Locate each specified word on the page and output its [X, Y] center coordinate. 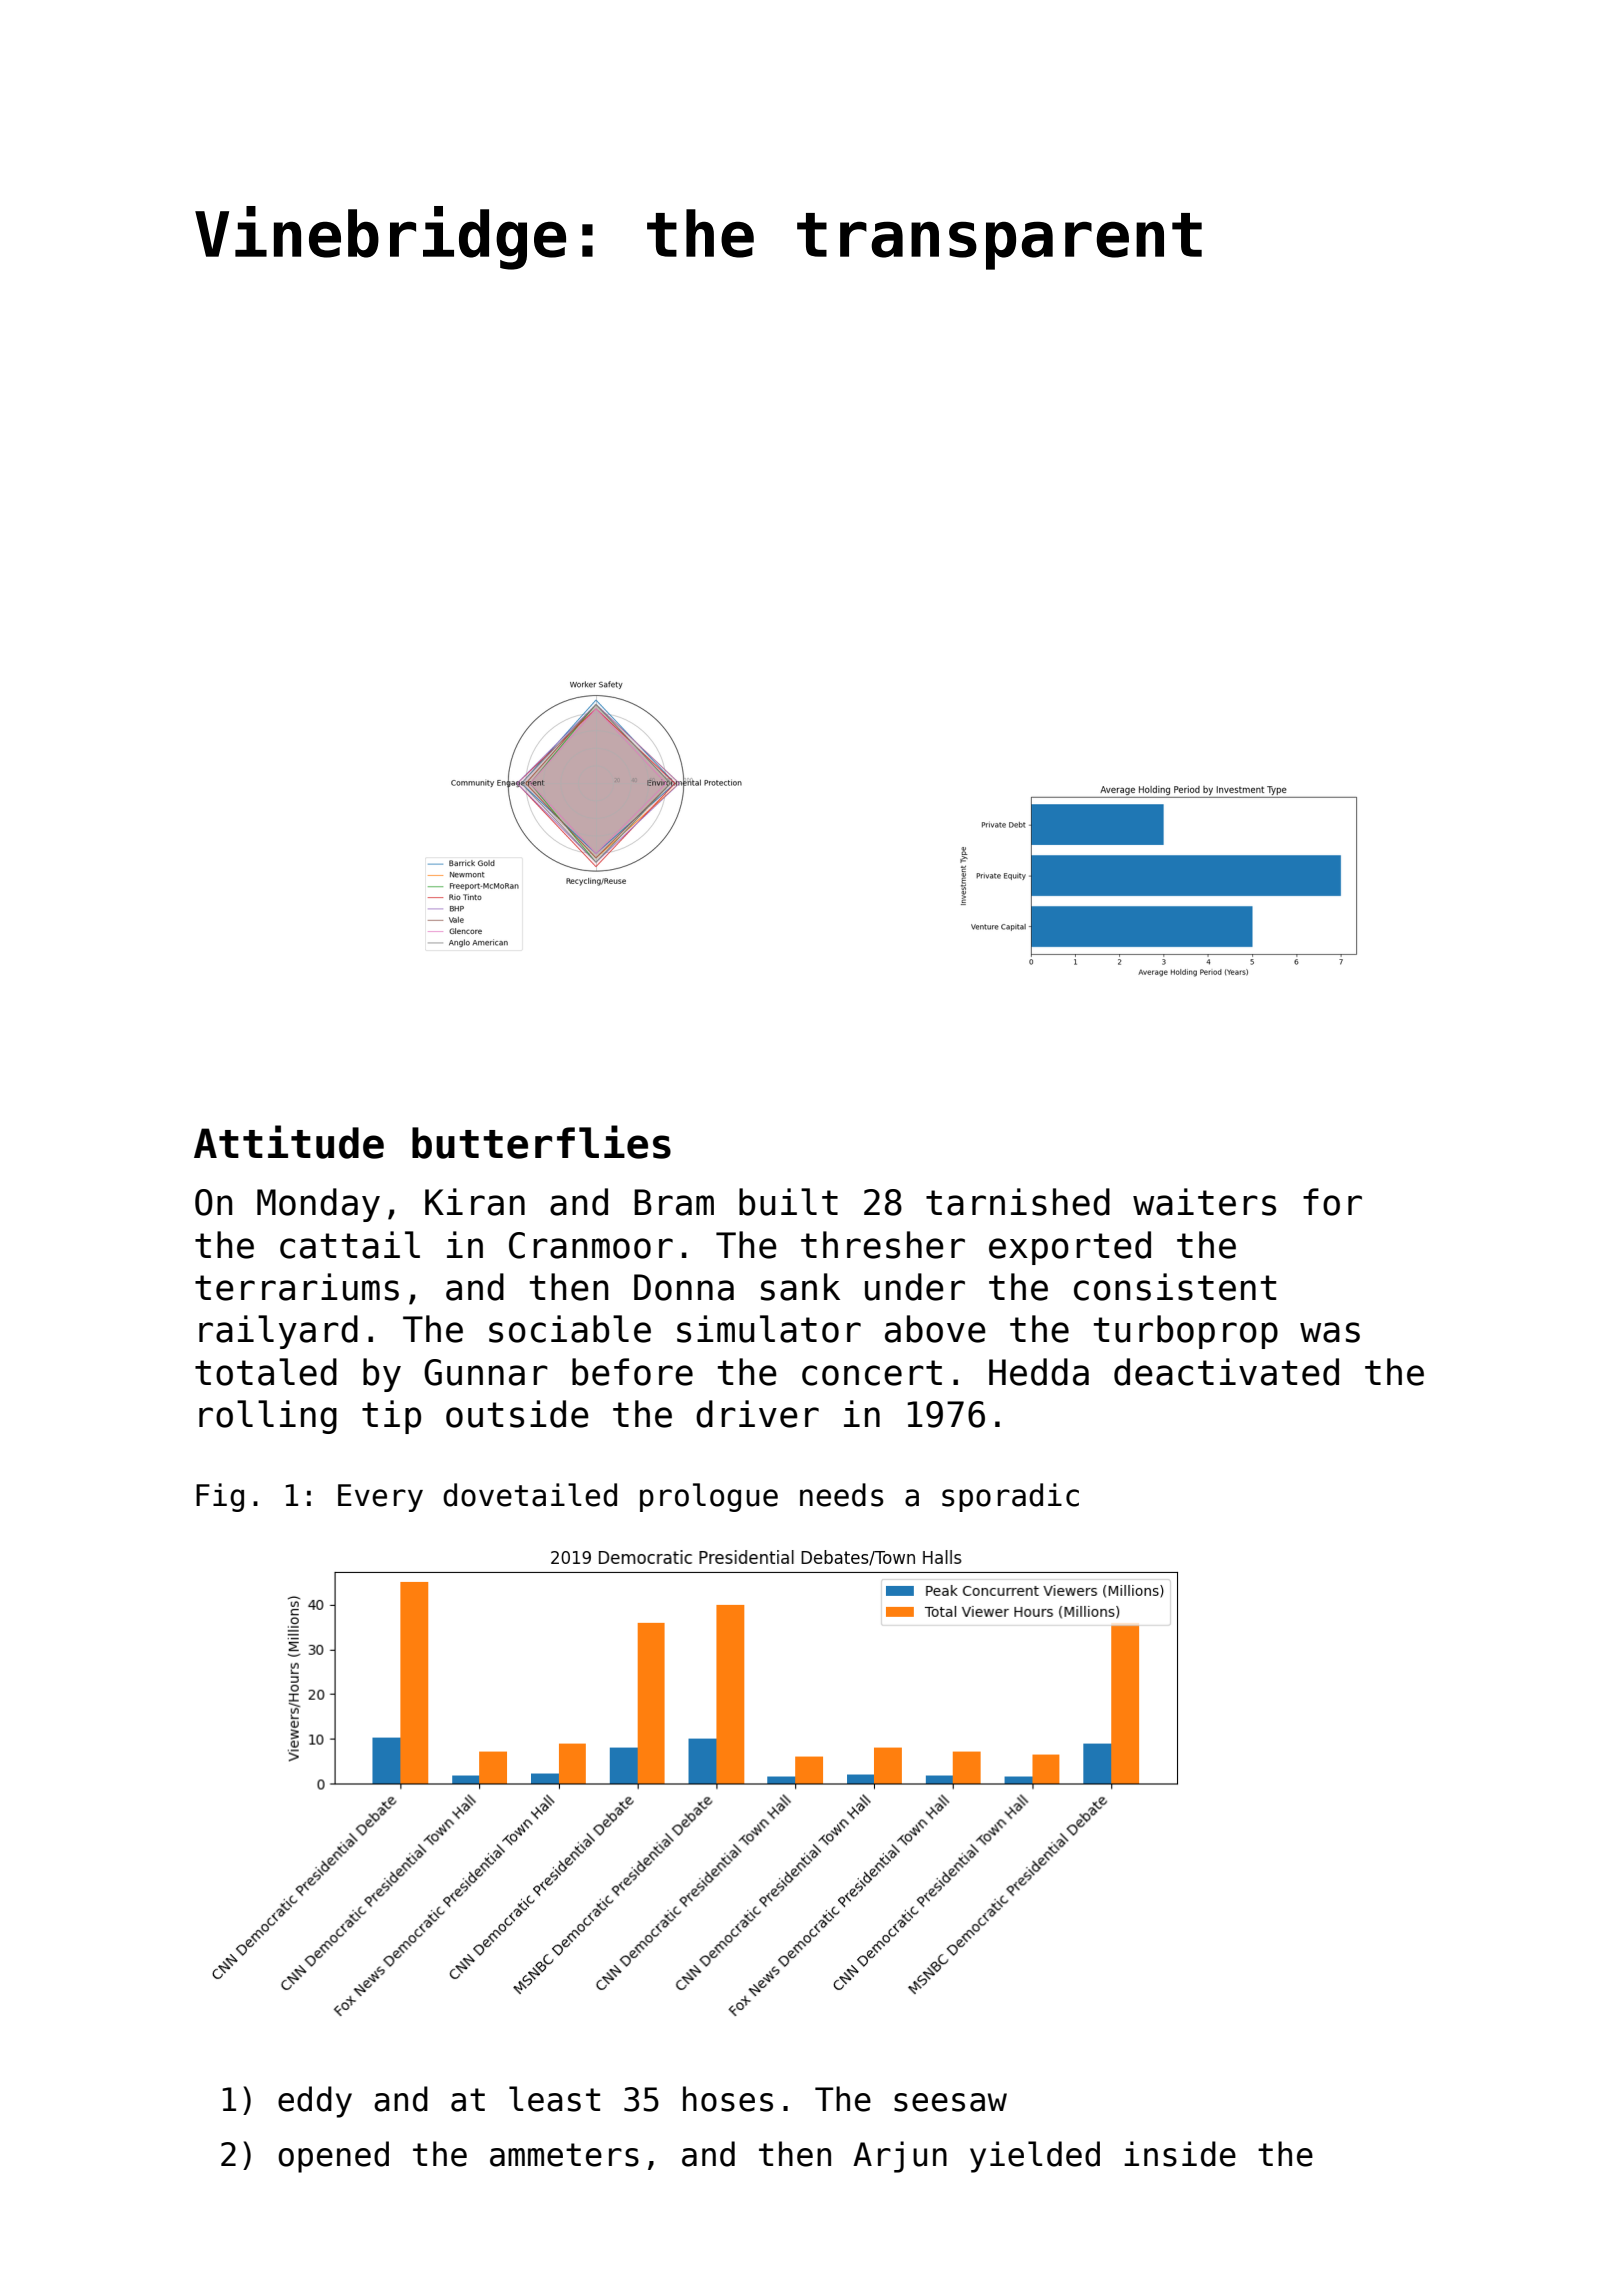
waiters [1204, 1202]
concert [872, 1373]
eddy [315, 2102]
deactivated [1226, 1372]
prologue [709, 1497]
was [1330, 1332]
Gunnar [486, 1372]
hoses [728, 2099]
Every [380, 1498]
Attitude [289, 1142]
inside [1180, 2154]
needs [842, 1495]
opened [333, 2157]
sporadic [1010, 1497]
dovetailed [530, 1495]
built [788, 1202]
